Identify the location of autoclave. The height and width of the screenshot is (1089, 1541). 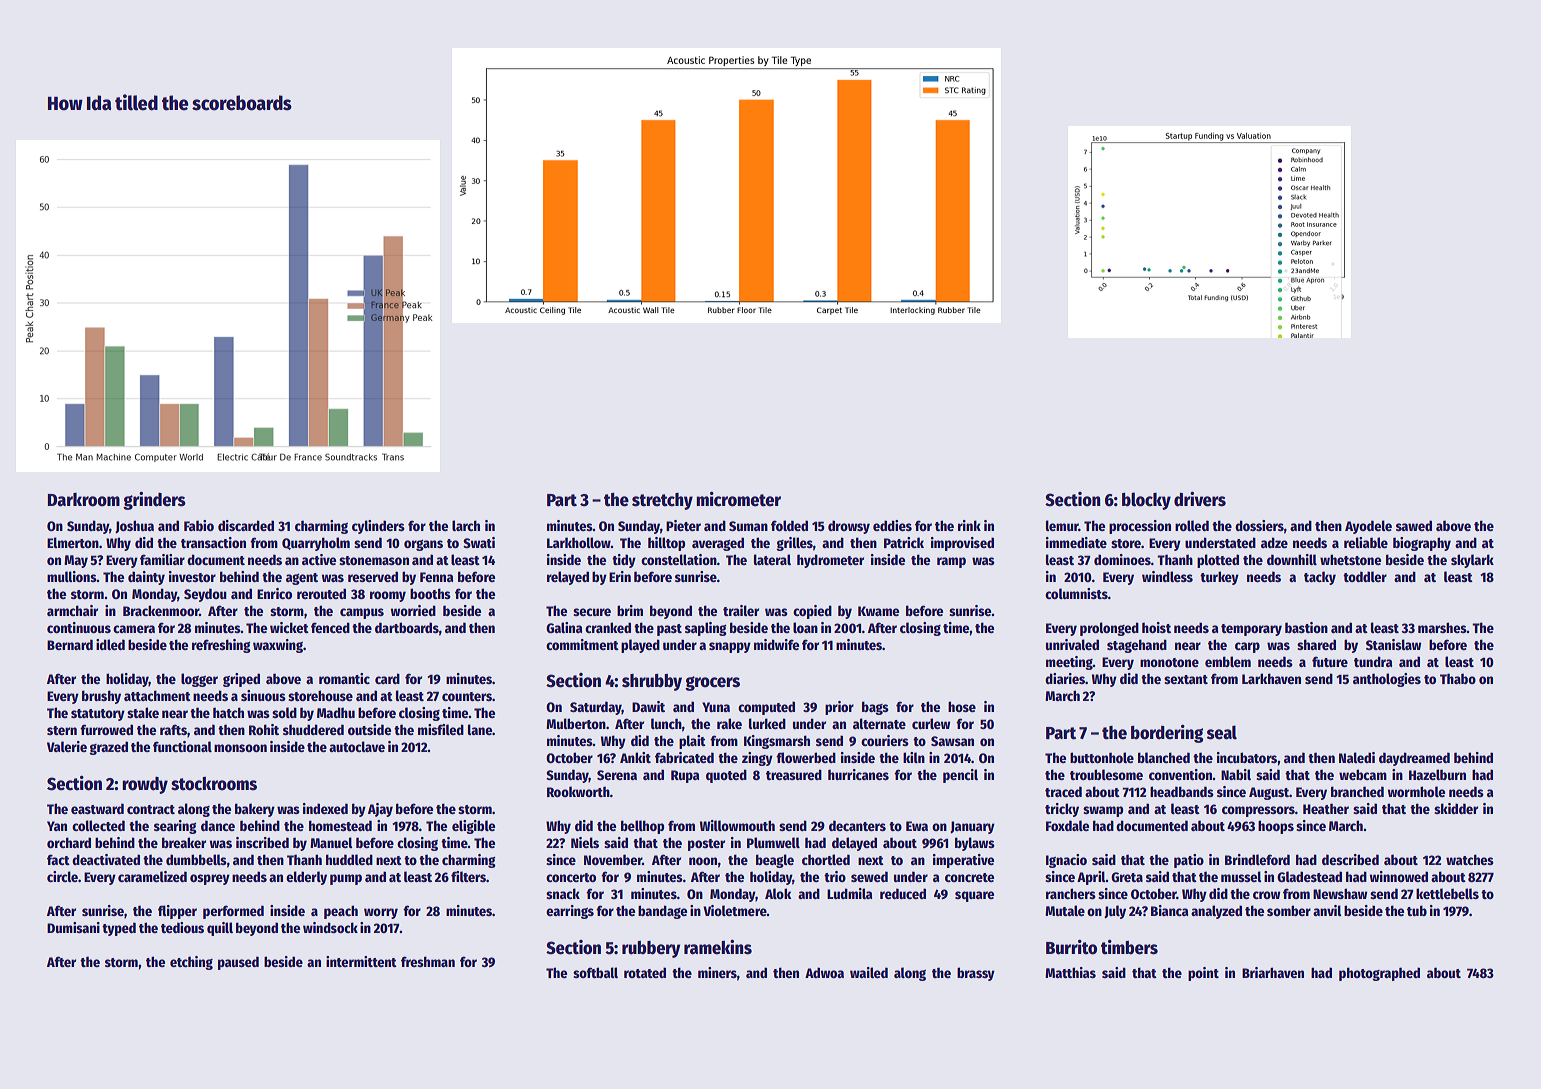
(357, 746).
